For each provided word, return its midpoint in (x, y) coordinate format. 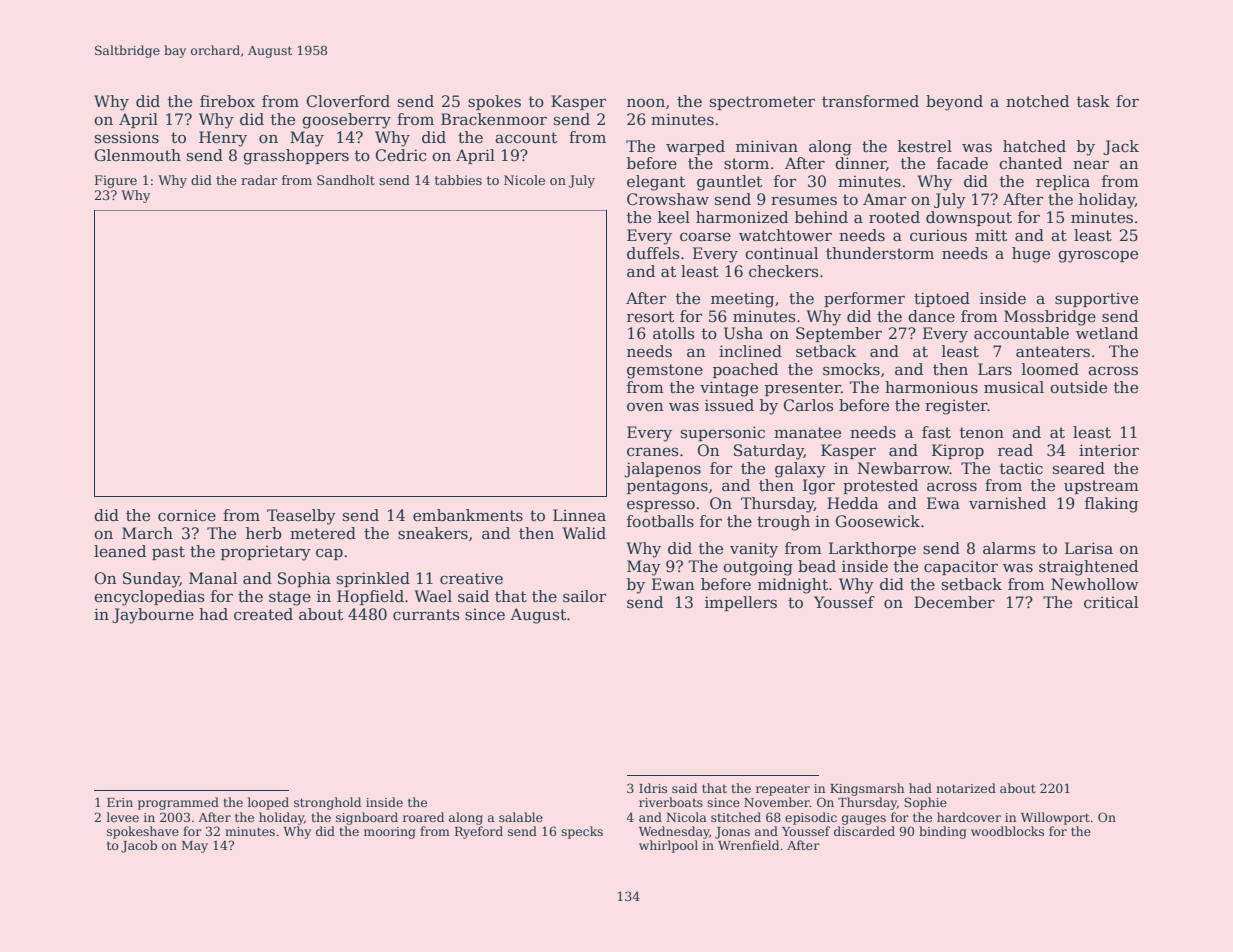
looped (268, 803)
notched (1037, 101)
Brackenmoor (494, 119)
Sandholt (346, 180)
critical (1111, 602)
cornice (187, 515)
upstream (1101, 487)
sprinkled (373, 579)
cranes (653, 451)
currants (426, 615)
